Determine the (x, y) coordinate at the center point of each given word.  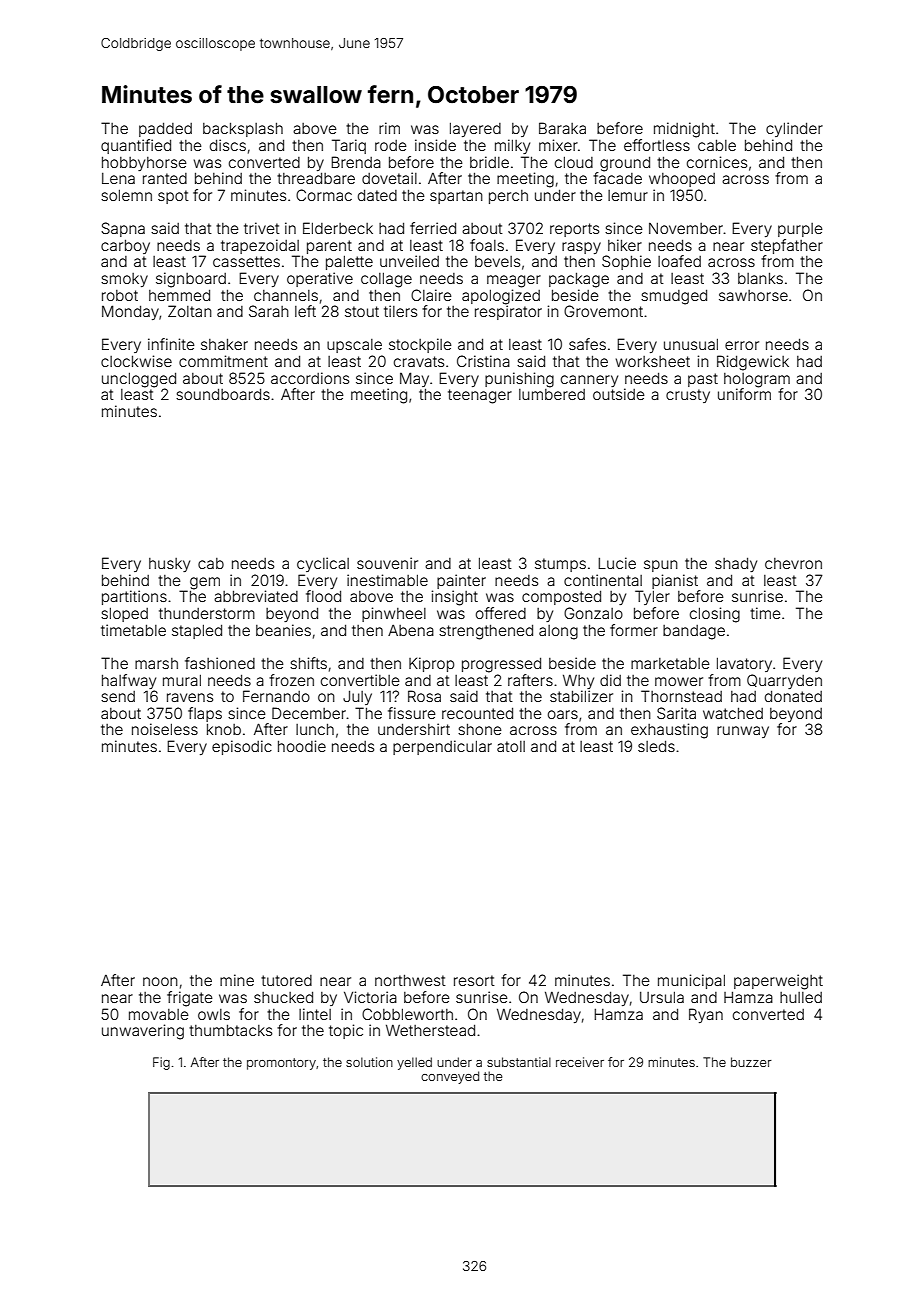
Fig (161, 1063)
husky (169, 565)
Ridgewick (753, 363)
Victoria (370, 997)
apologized (501, 297)
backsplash (243, 129)
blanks (760, 278)
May (414, 379)
